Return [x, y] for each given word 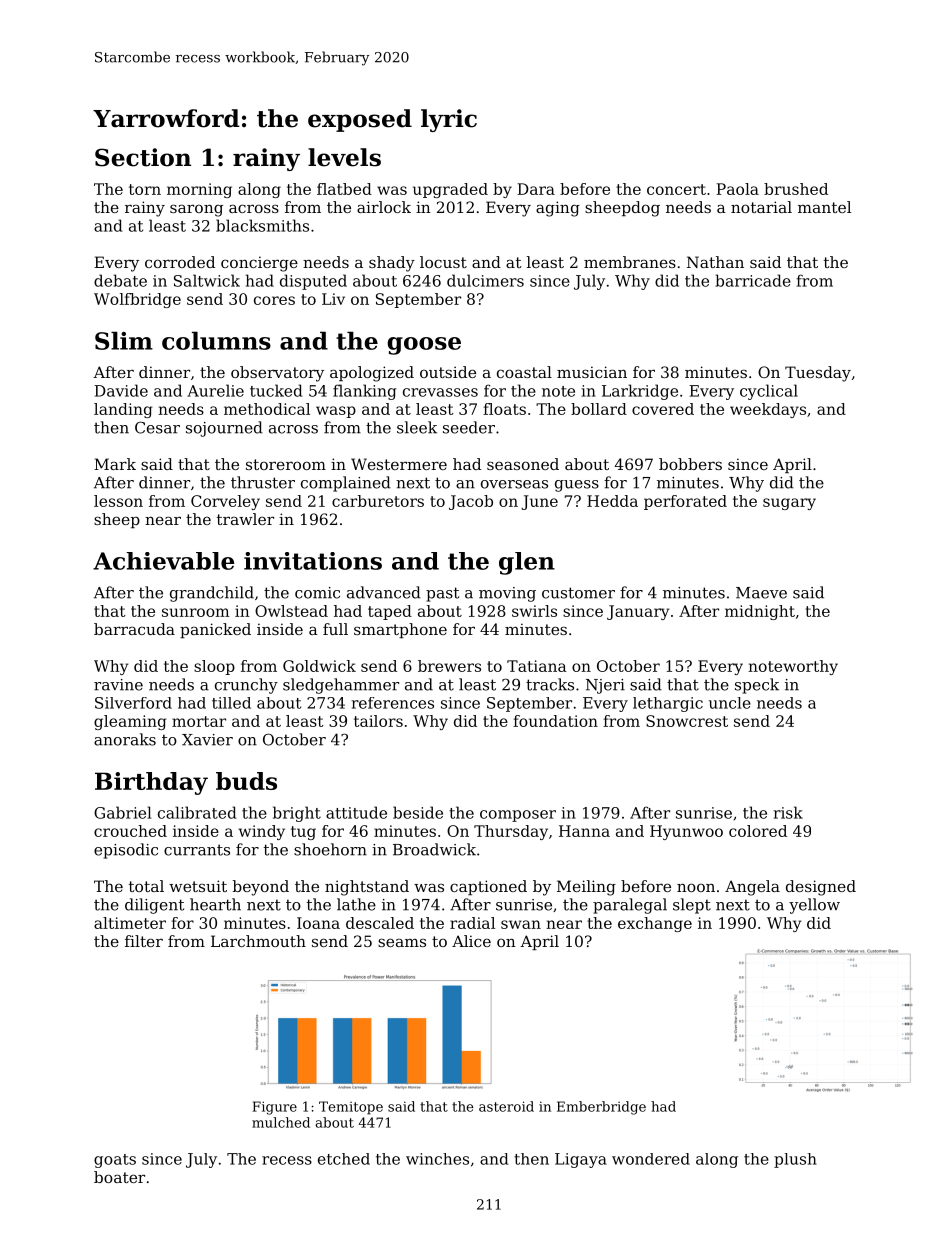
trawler [245, 519]
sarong [196, 210]
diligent [154, 906]
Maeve [761, 593]
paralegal [630, 906]
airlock [384, 207]
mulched [281, 1122]
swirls [534, 611]
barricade [753, 280]
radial [472, 923]
